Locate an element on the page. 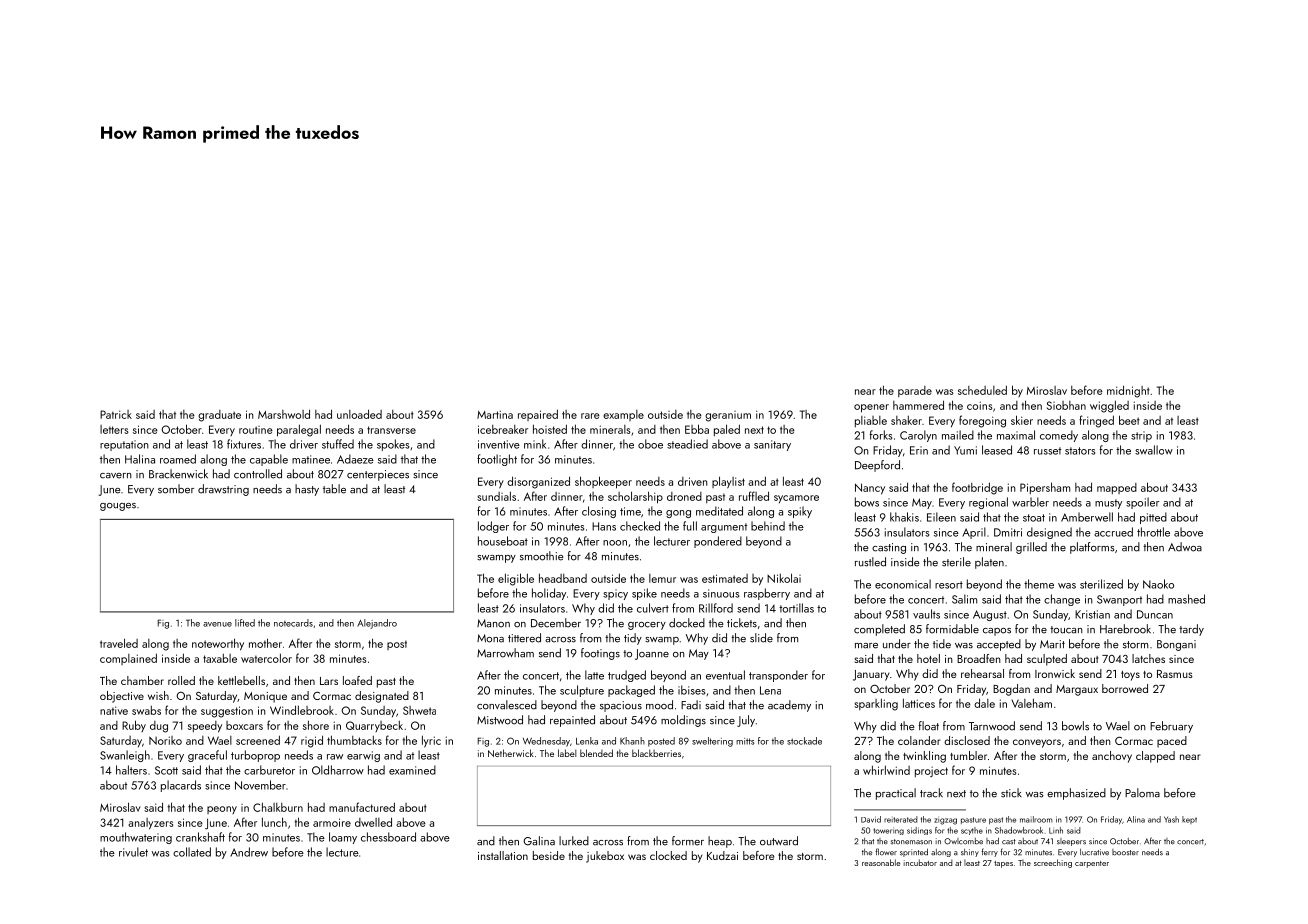 This image has width=1308, height=924. watercolor is located at coordinates (266, 658).
